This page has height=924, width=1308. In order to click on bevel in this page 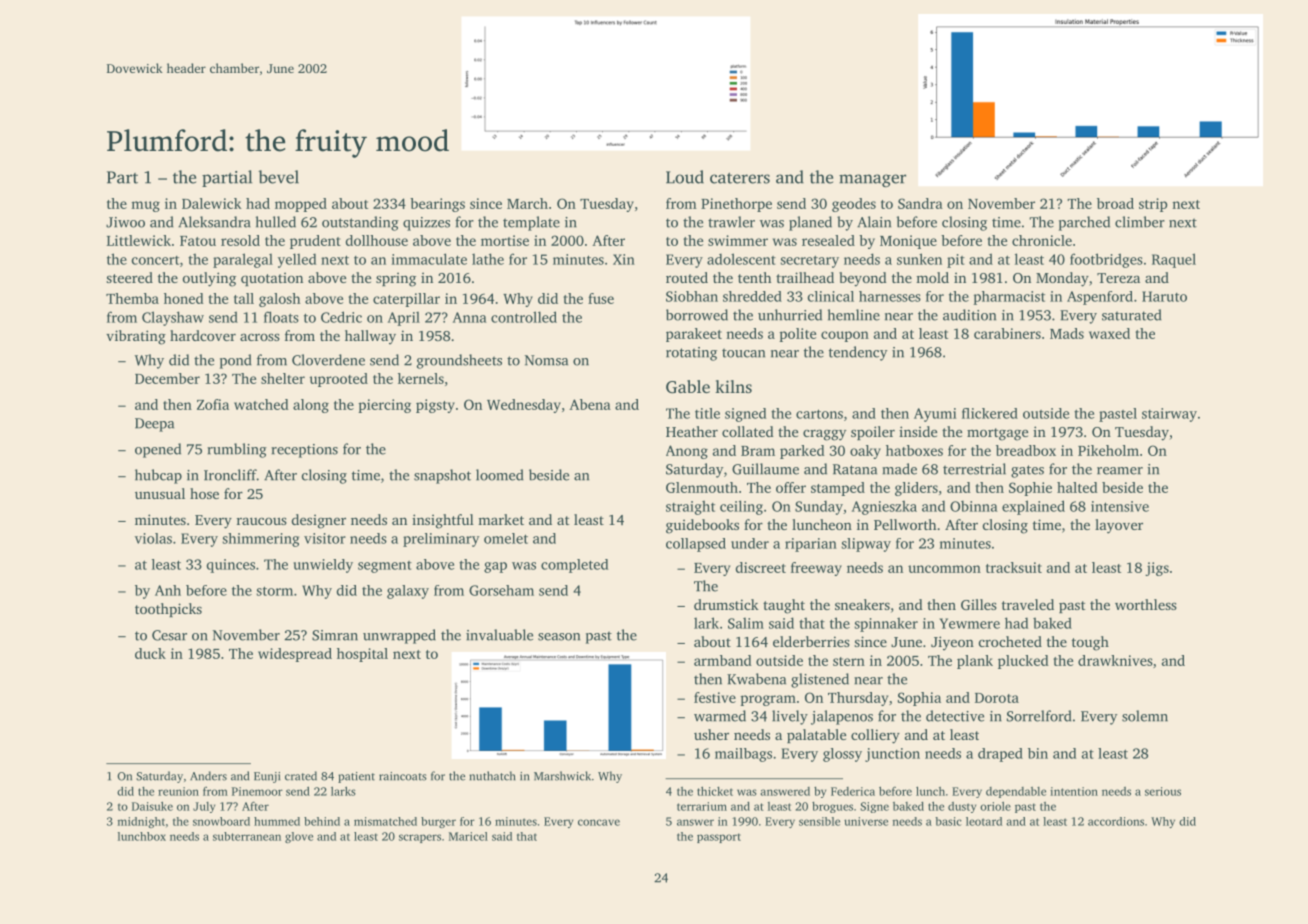, I will do `click(278, 177)`.
